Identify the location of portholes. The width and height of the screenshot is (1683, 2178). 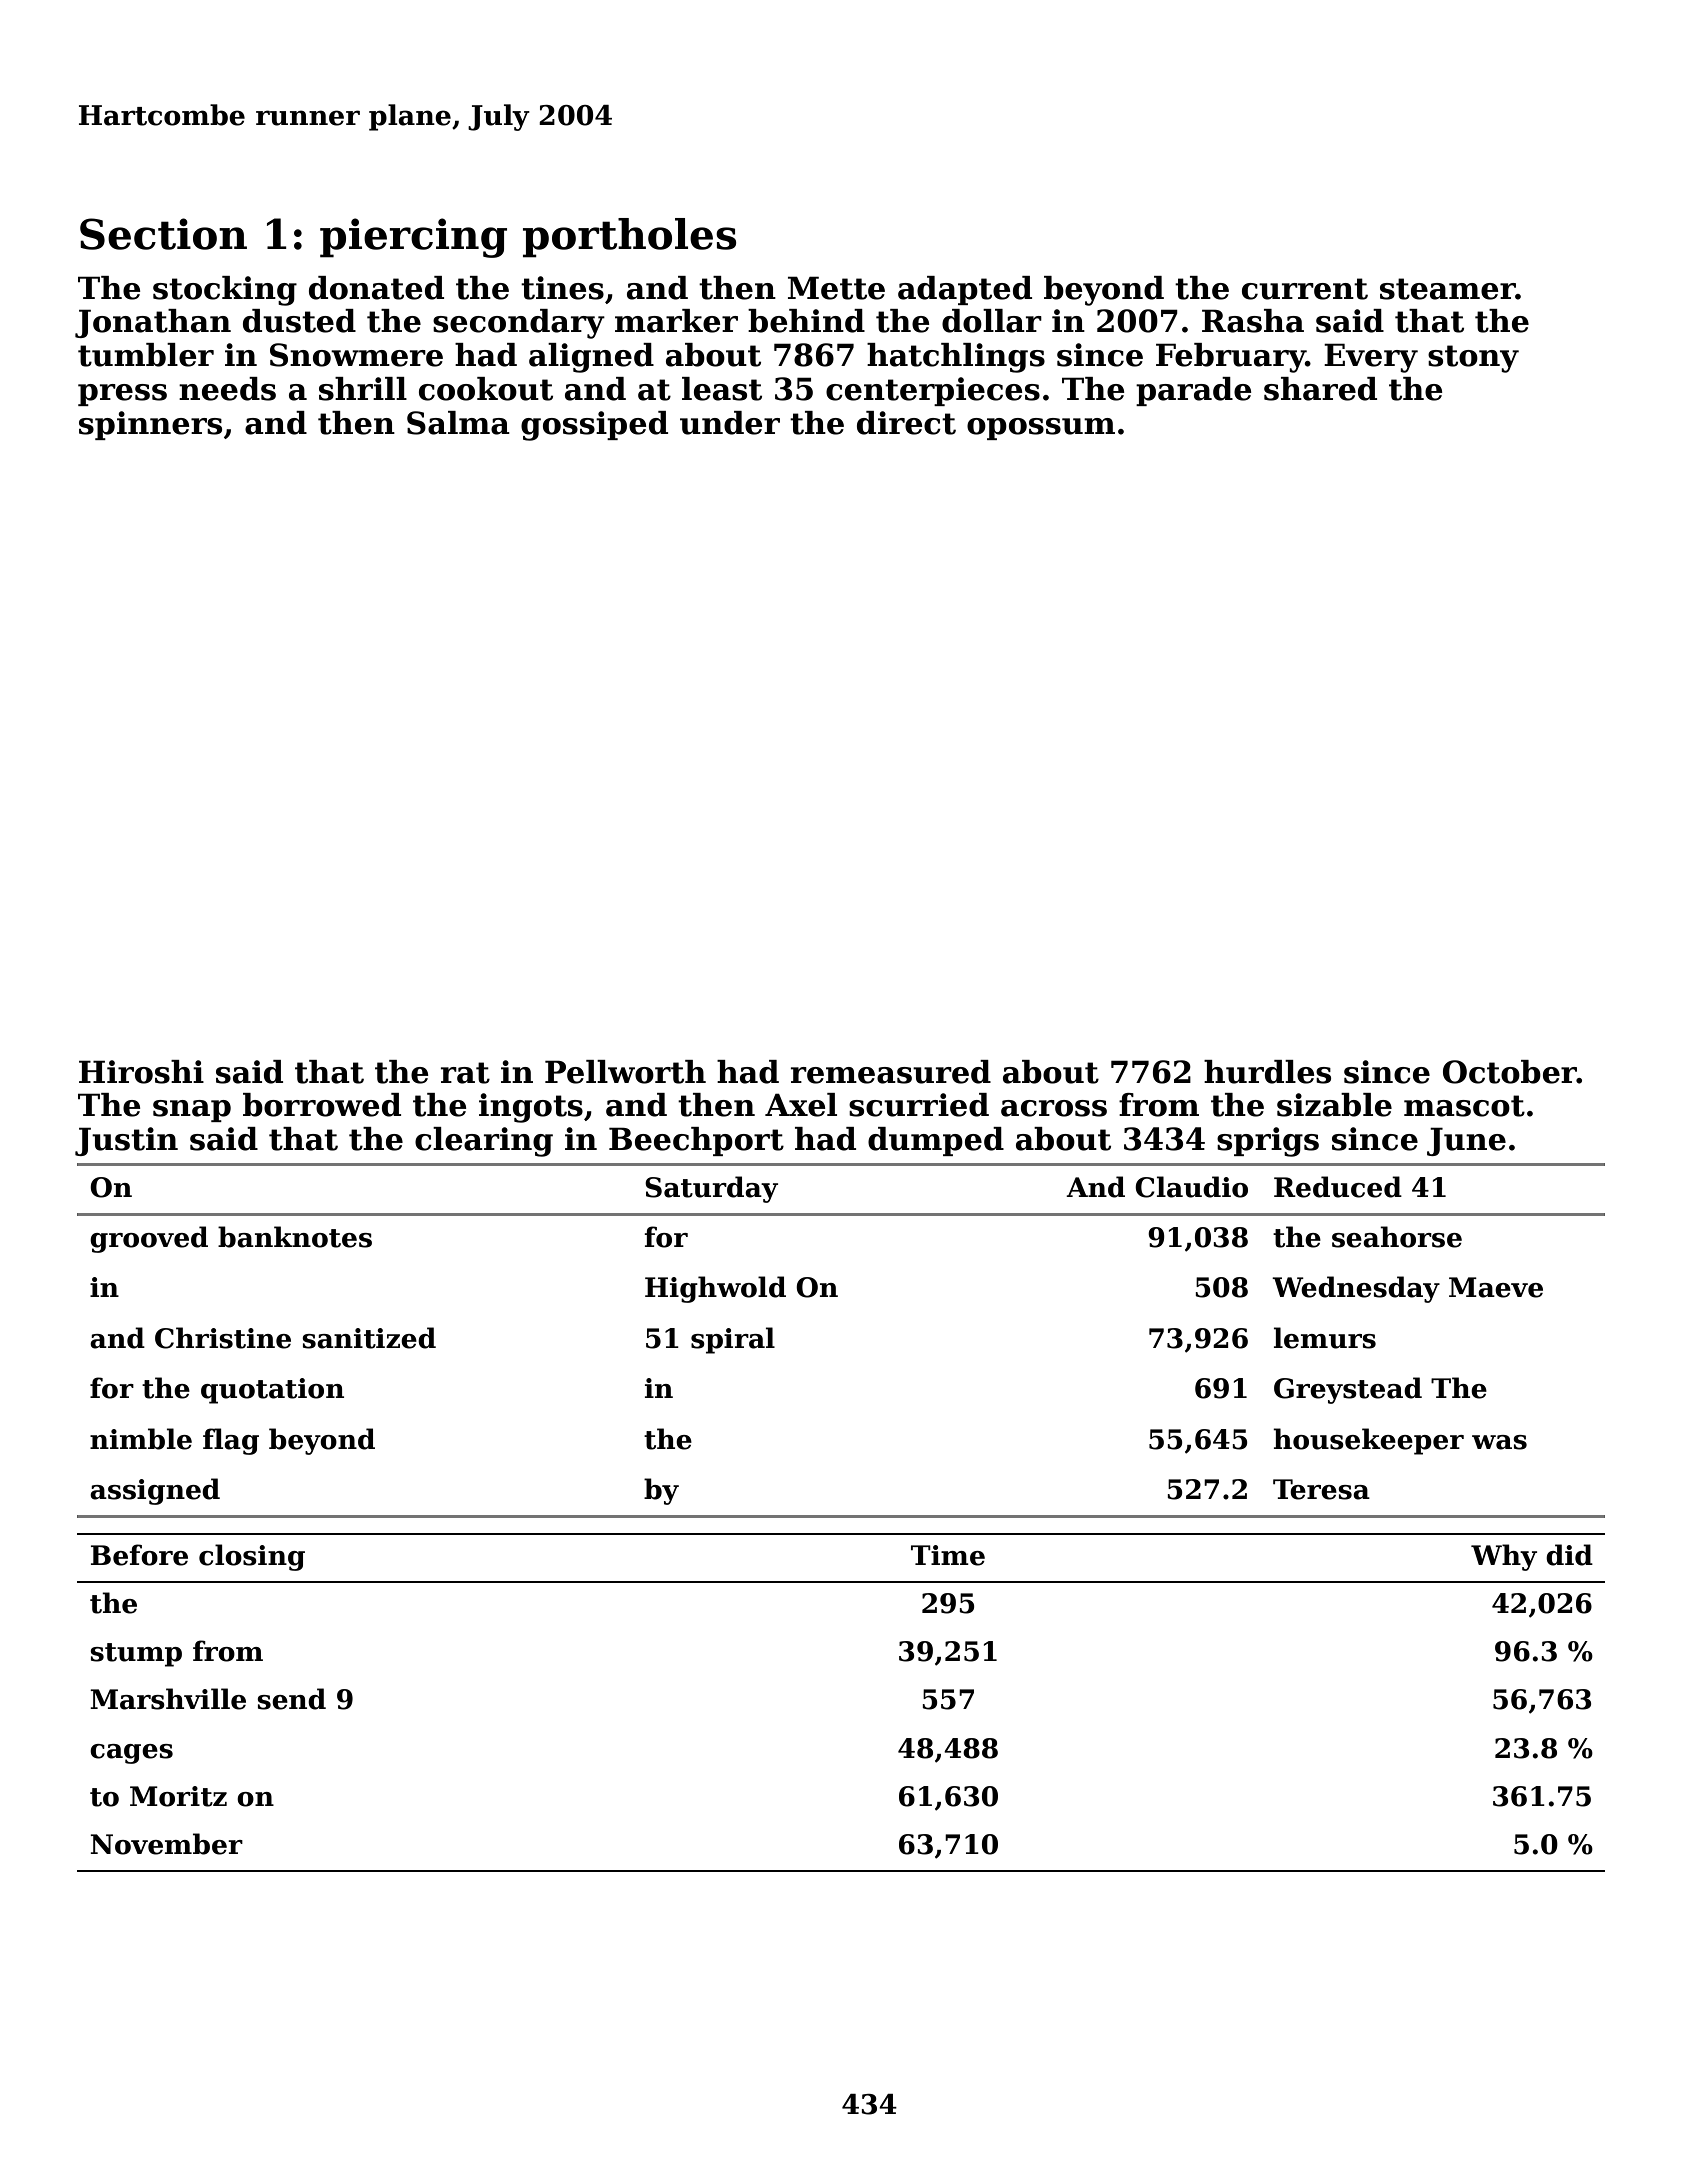
(629, 238).
